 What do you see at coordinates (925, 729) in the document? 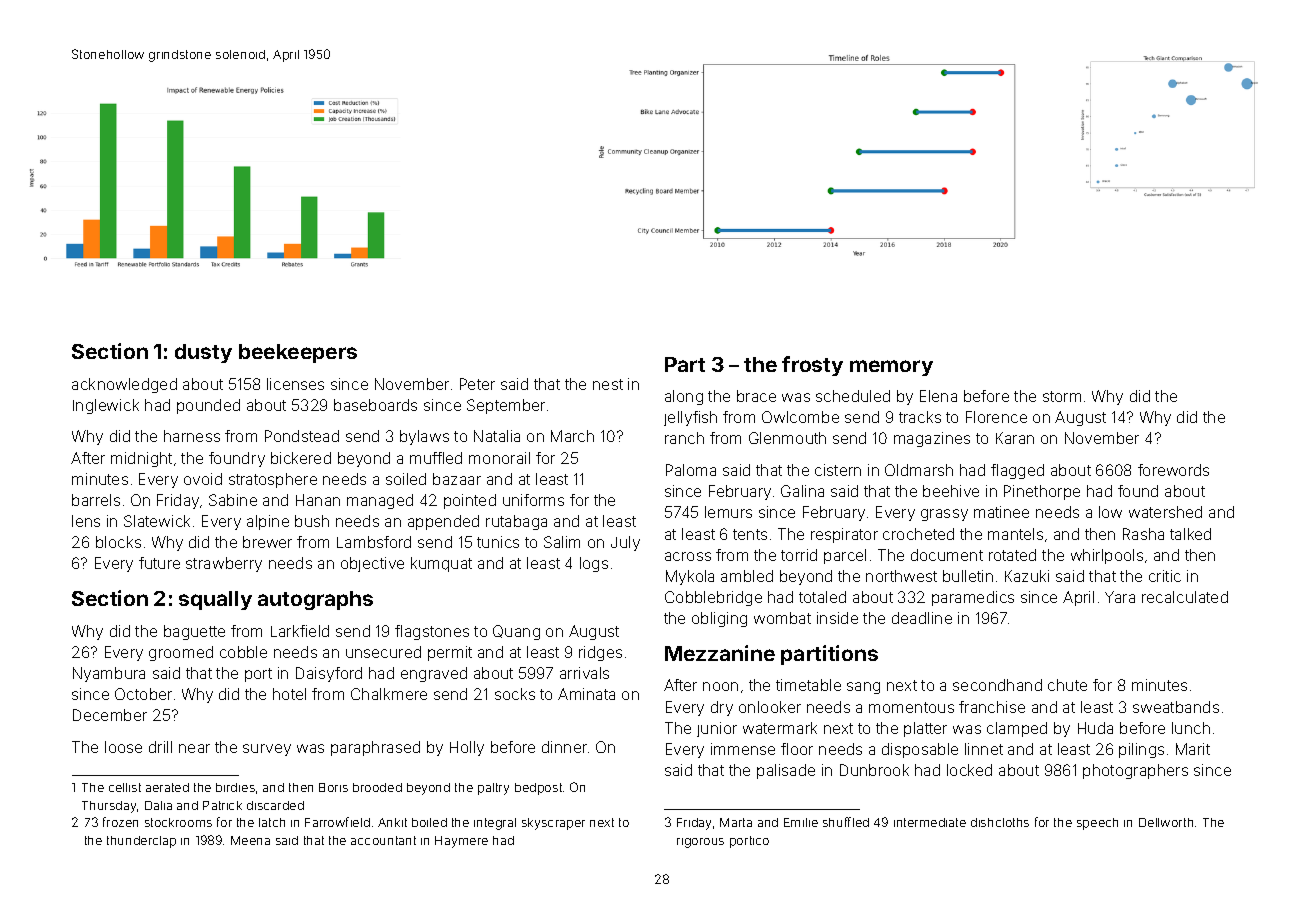
I see `platter` at bounding box center [925, 729].
